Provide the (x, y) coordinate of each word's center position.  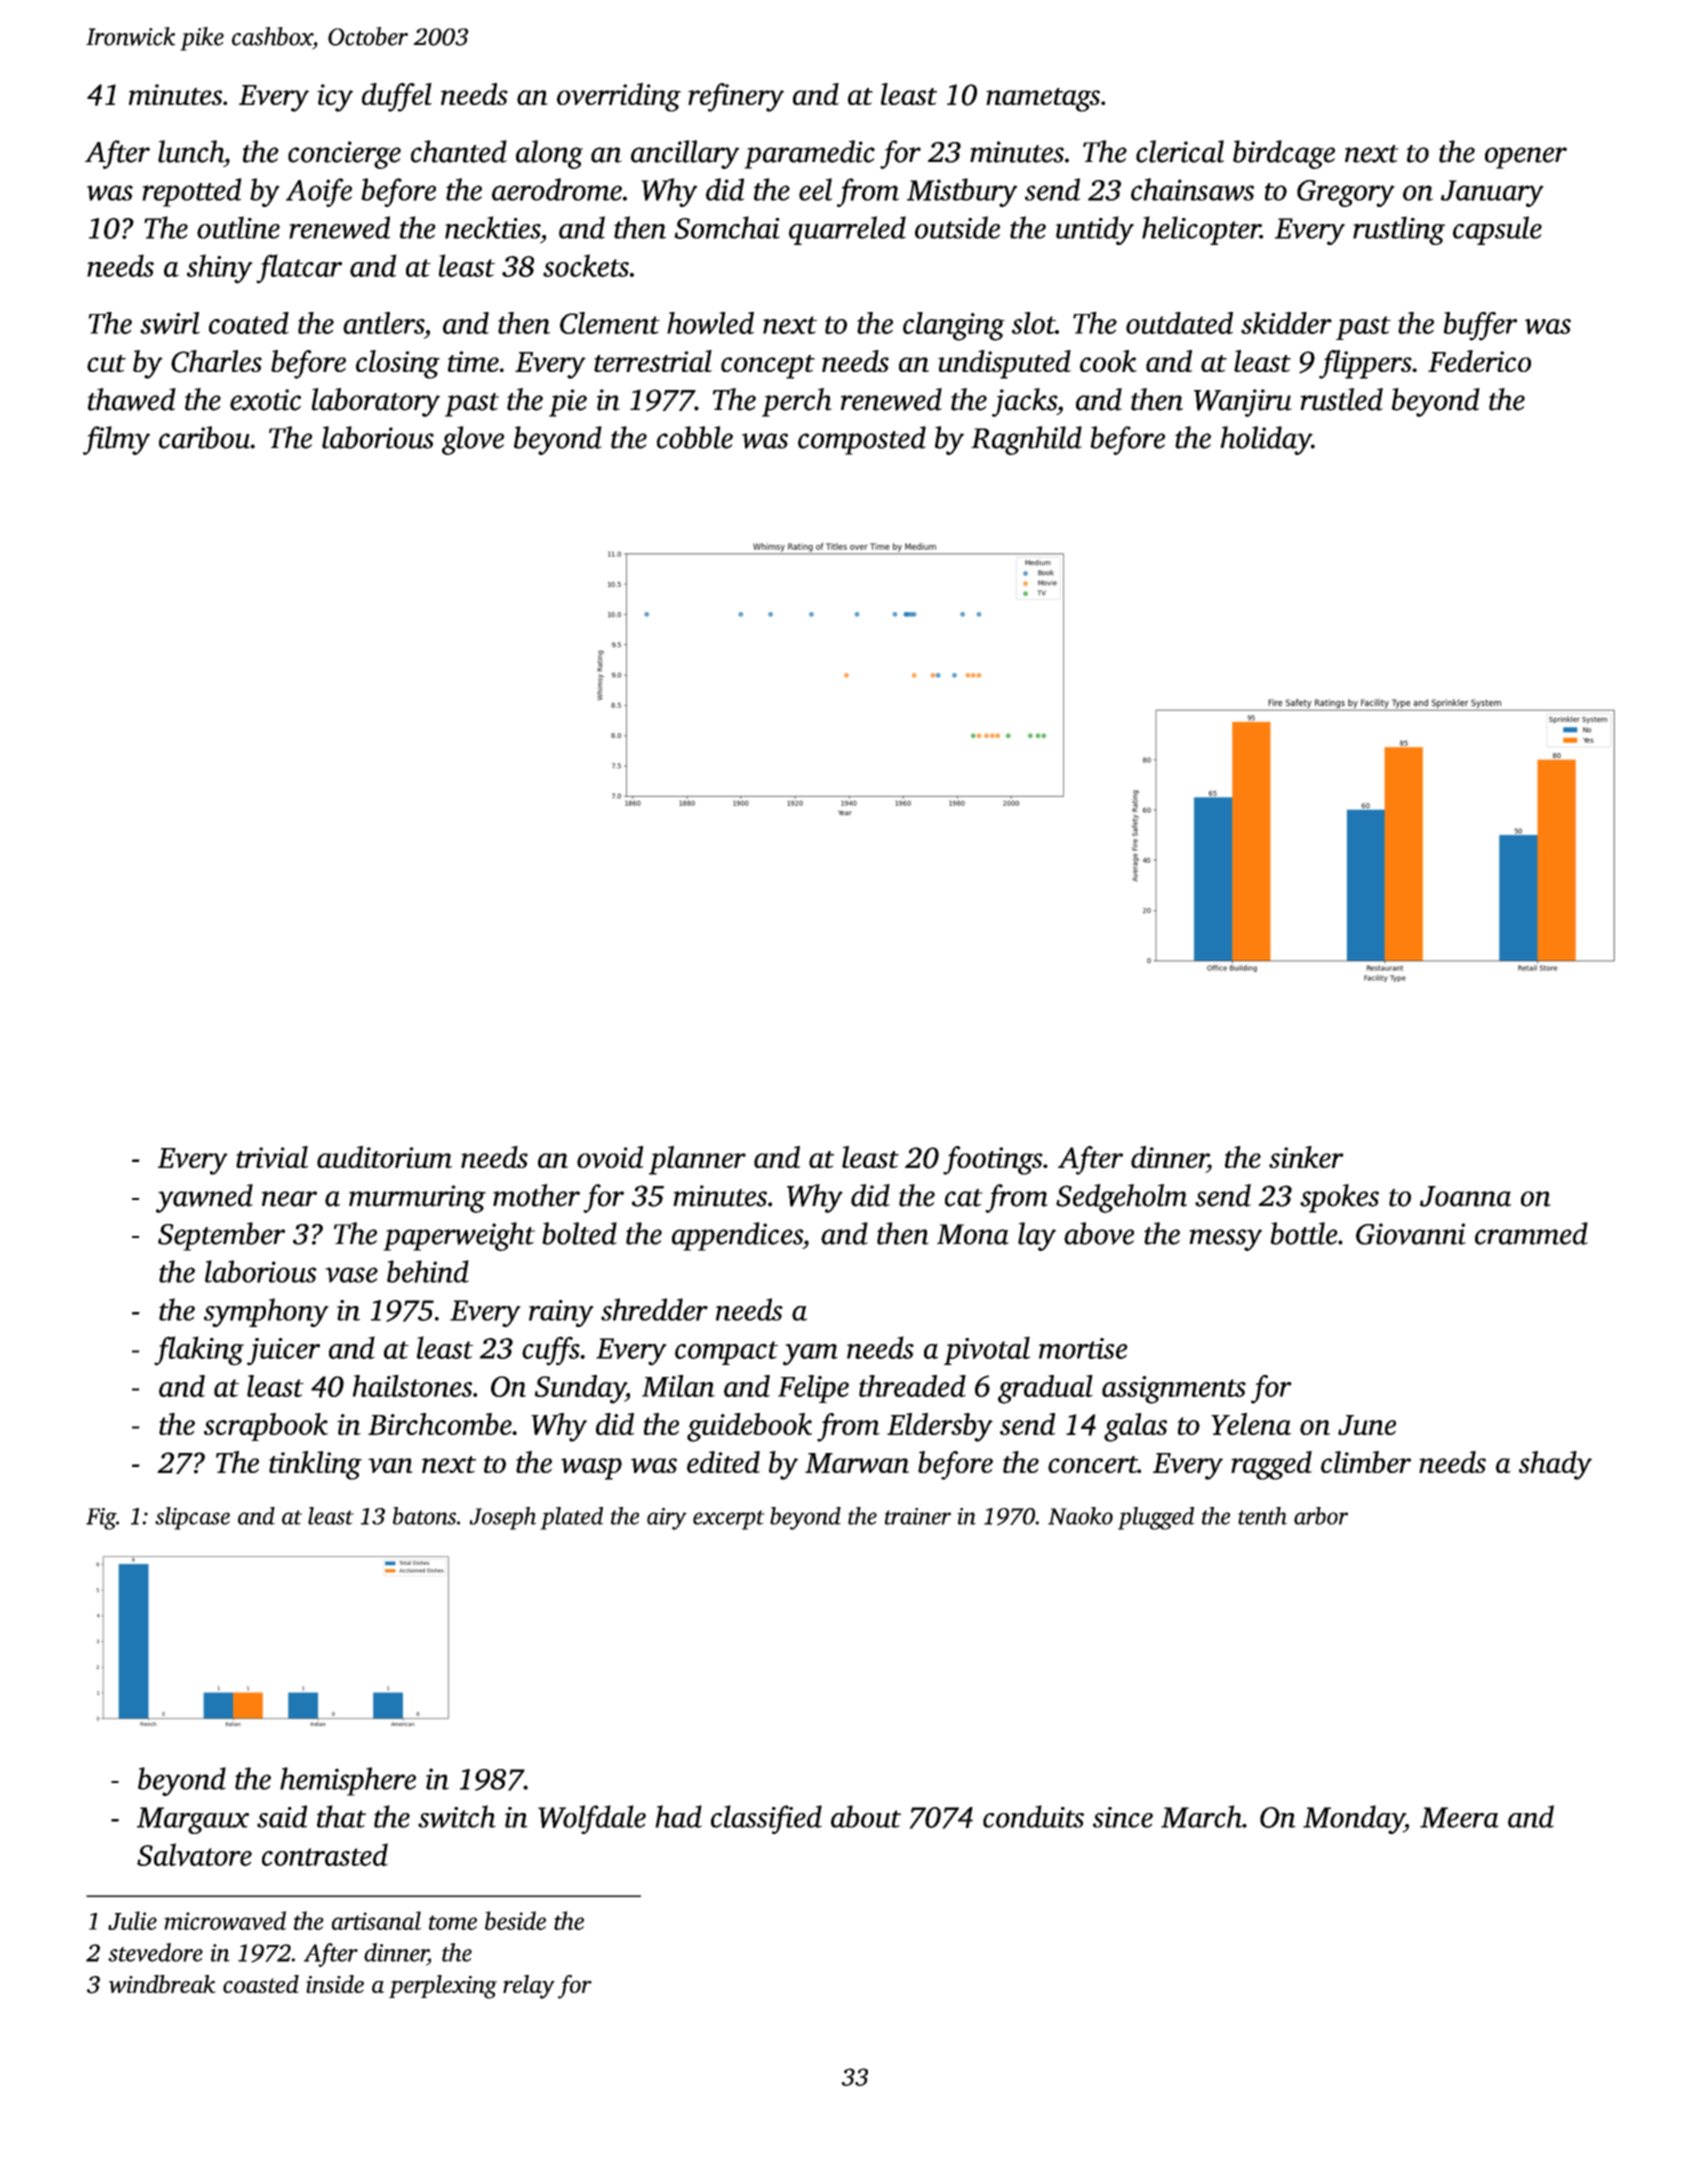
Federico (1479, 361)
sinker (1306, 1157)
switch (457, 1816)
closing (398, 364)
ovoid (610, 1157)
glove (473, 440)
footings (993, 1160)
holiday (1266, 440)
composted (862, 440)
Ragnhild (1026, 440)
